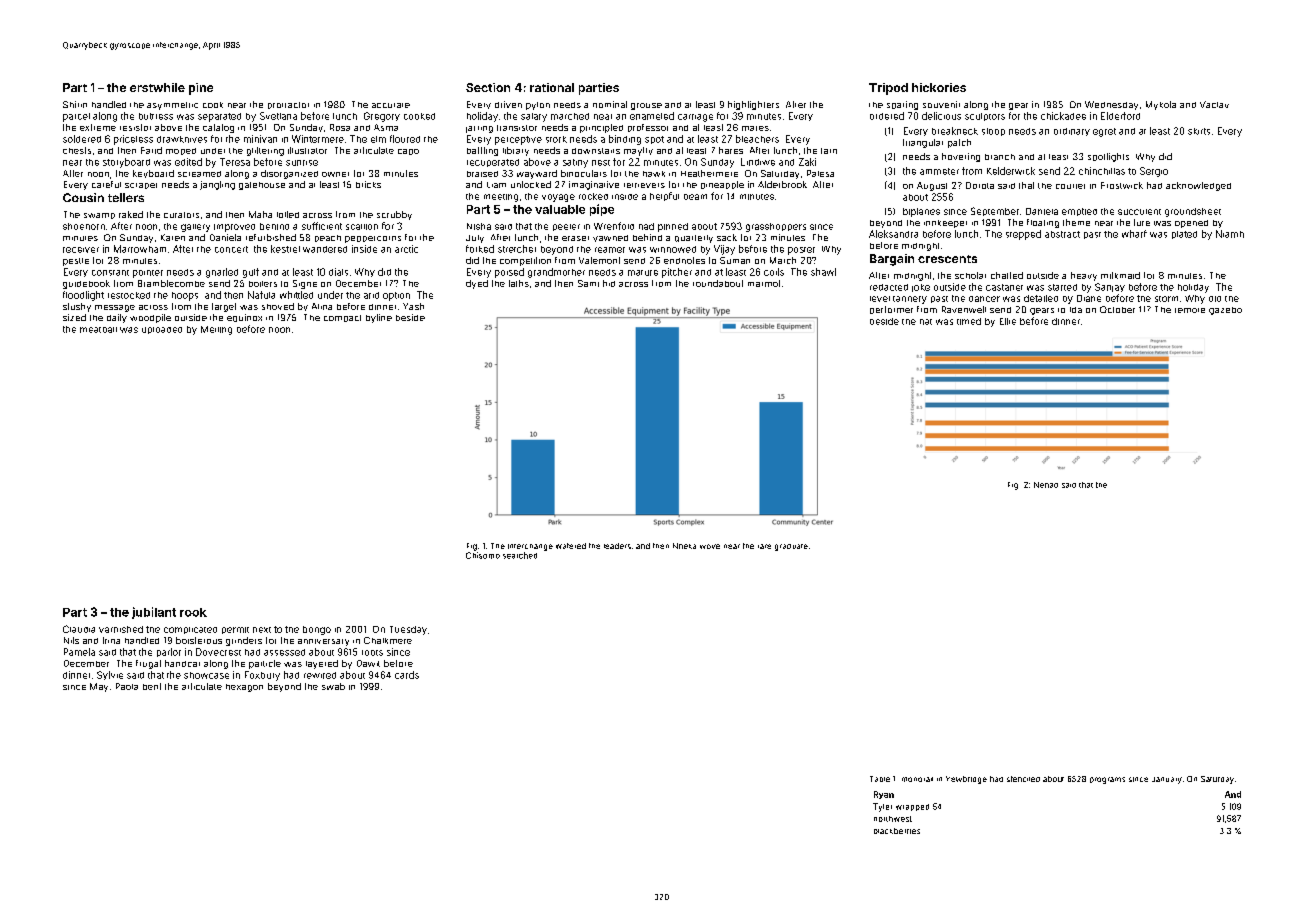  I want to click on graduate, so click(791, 547).
